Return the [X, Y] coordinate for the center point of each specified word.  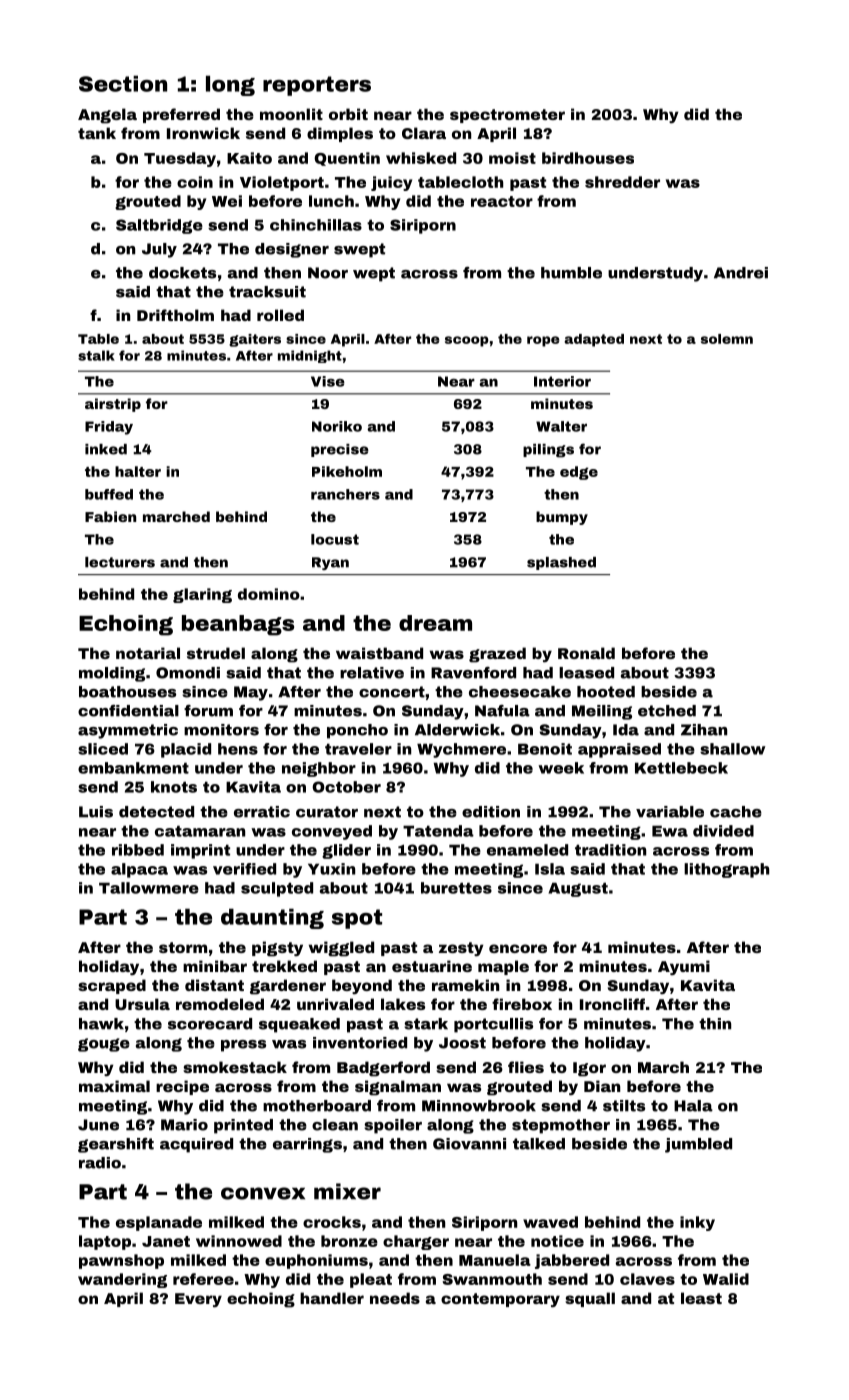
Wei [227, 201]
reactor [502, 201]
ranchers [345, 494]
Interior [562, 381]
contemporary [500, 1300]
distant [214, 985]
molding [112, 674]
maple [503, 967]
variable [670, 812]
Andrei [741, 273]
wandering [122, 1280]
